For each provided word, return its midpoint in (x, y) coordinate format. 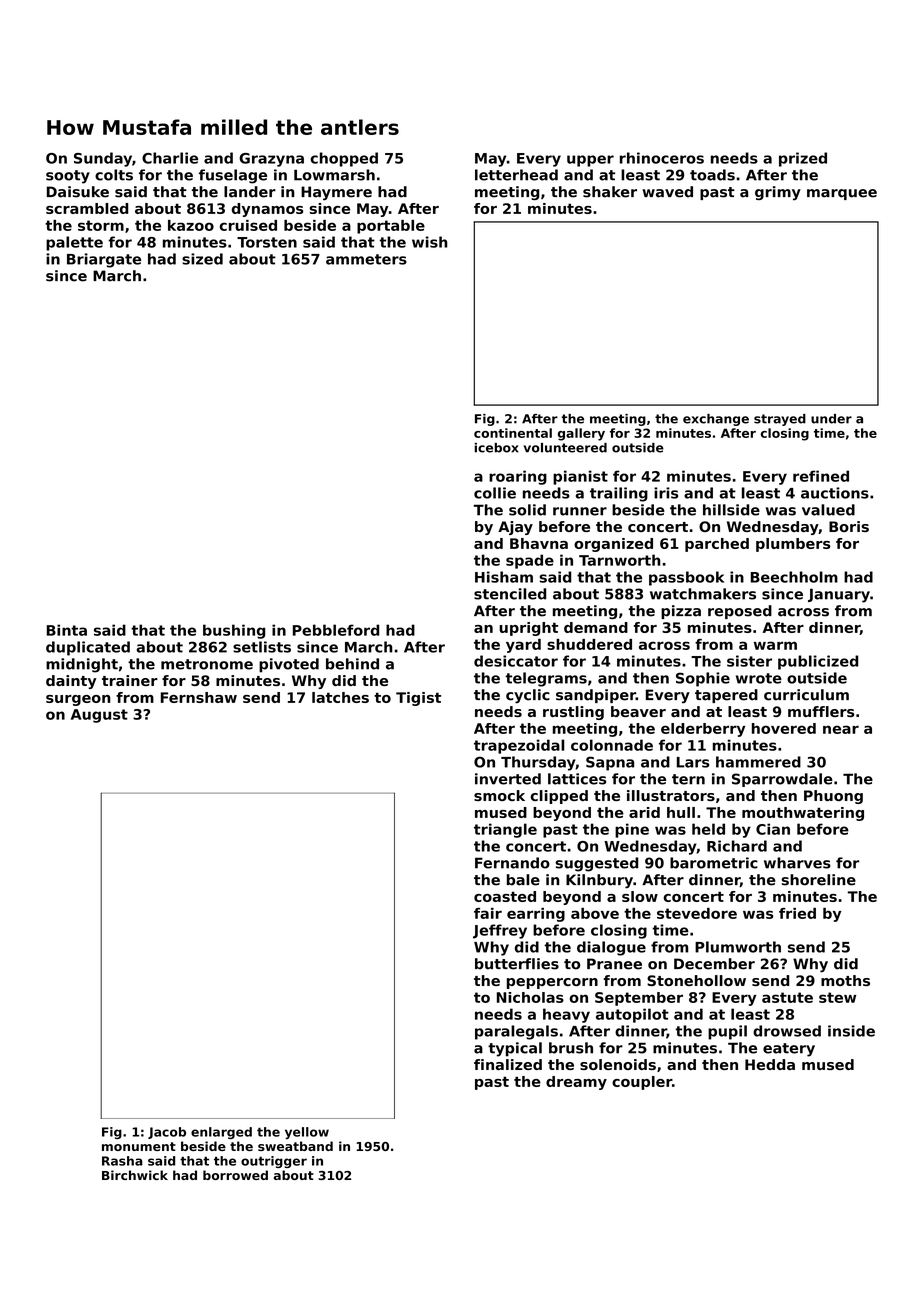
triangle (505, 830)
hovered (784, 728)
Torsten (267, 242)
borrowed (235, 1175)
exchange (716, 420)
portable (391, 227)
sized (202, 259)
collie (495, 493)
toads (712, 175)
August (99, 716)
